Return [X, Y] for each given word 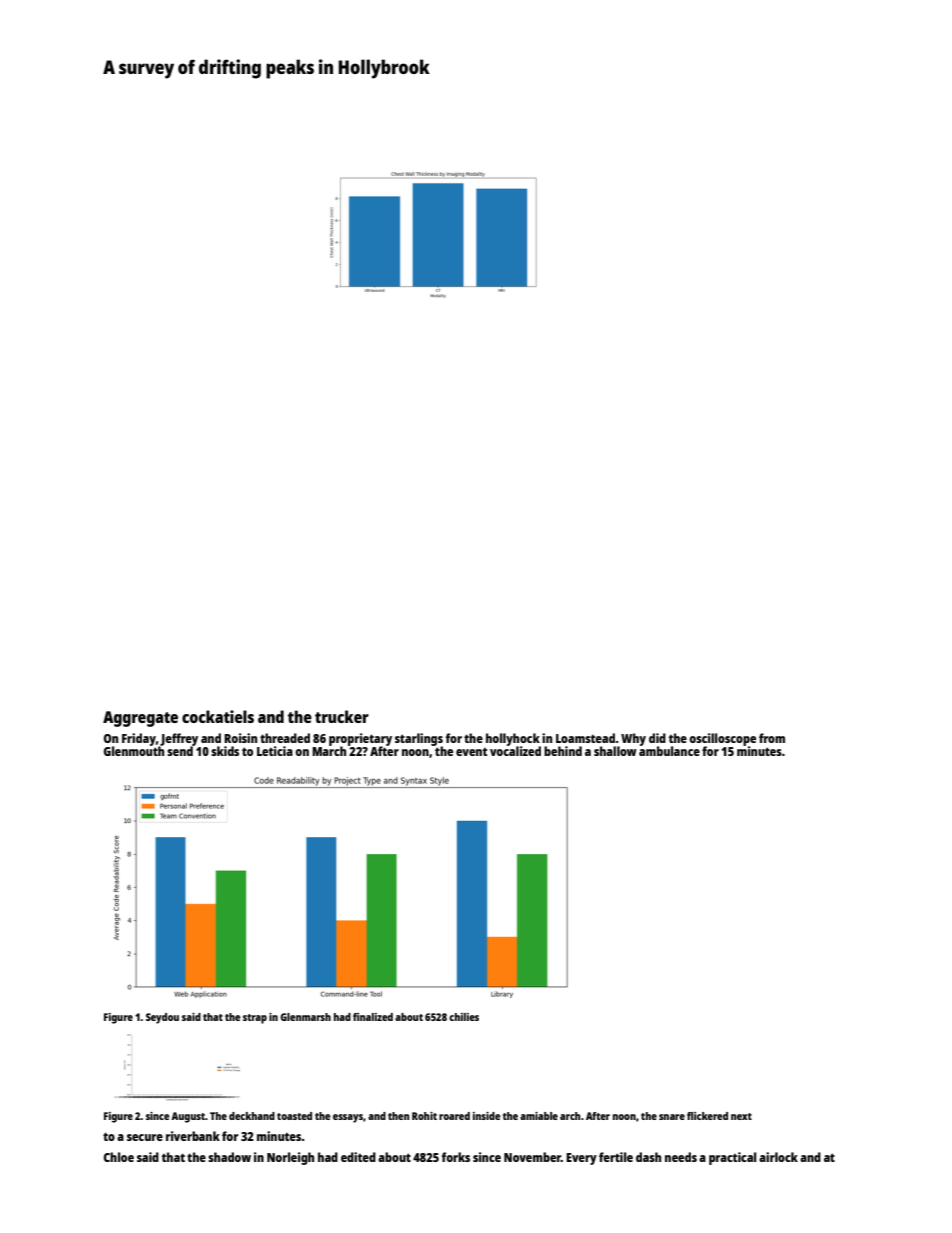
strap [255, 1019]
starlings [419, 739]
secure [145, 1137]
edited [358, 1157]
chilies [464, 1017]
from [772, 738]
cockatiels [218, 716]
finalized [373, 1017]
